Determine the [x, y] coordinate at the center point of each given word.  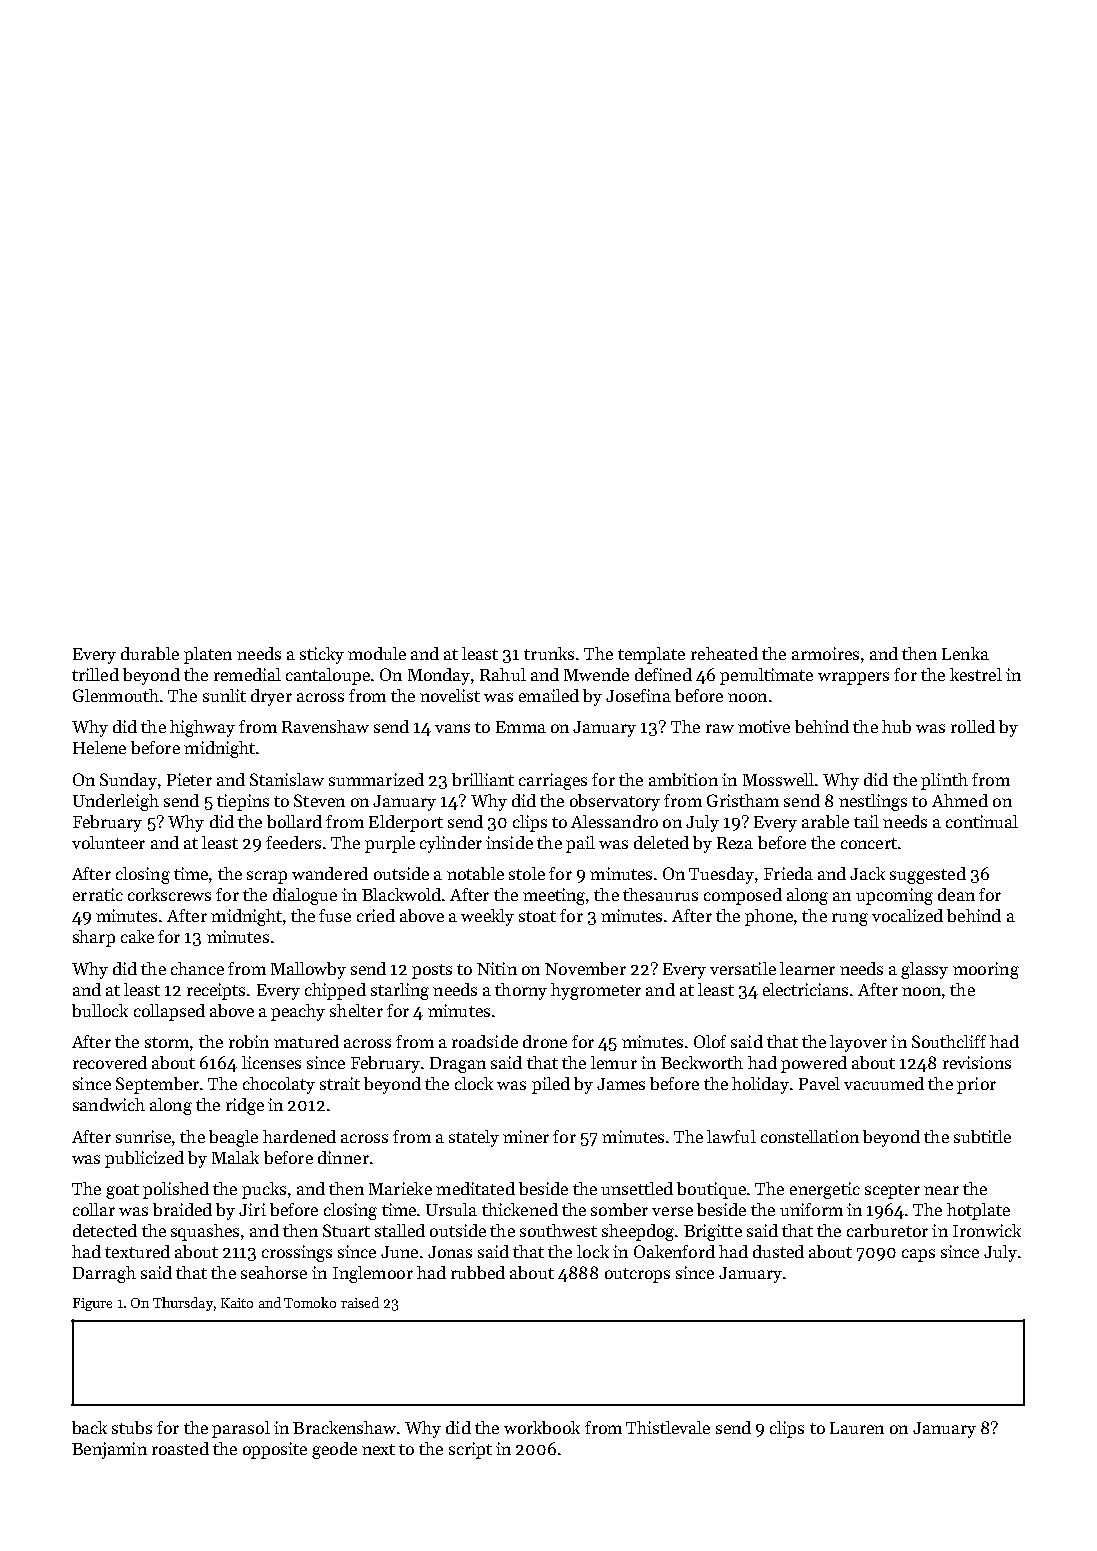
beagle [233, 1138]
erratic [98, 894]
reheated [724, 653]
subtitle [982, 1136]
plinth [944, 781]
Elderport [406, 823]
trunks [549, 653]
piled [551, 1085]
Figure [92, 1304]
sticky [322, 655]
